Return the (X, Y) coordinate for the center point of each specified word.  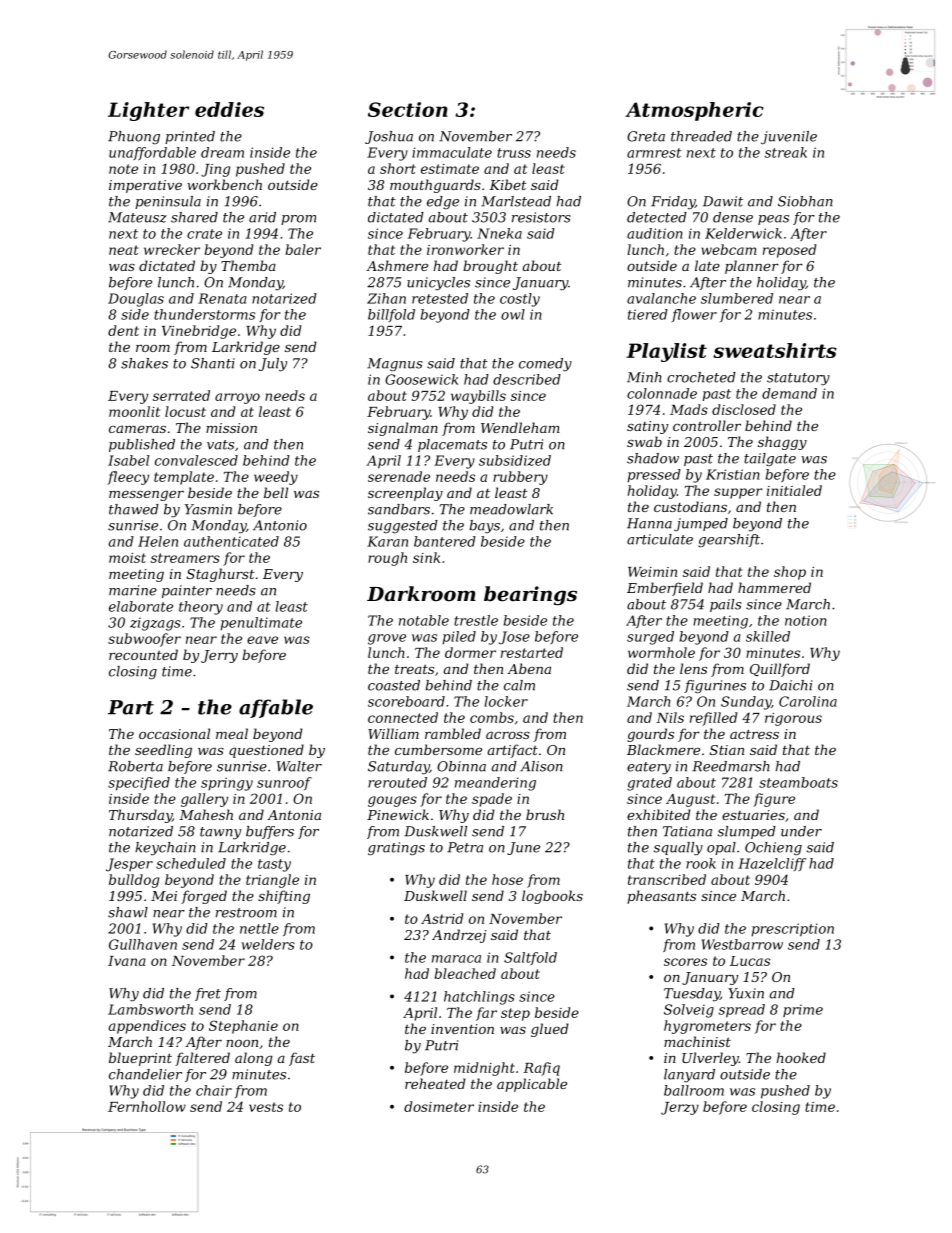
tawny (220, 833)
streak (786, 152)
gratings (396, 848)
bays (484, 527)
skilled (768, 636)
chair (214, 1090)
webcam (729, 249)
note (123, 169)
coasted (394, 685)
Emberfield (665, 589)
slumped (747, 832)
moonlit (134, 411)
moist (127, 558)
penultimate (261, 624)
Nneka (499, 233)
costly (520, 300)
